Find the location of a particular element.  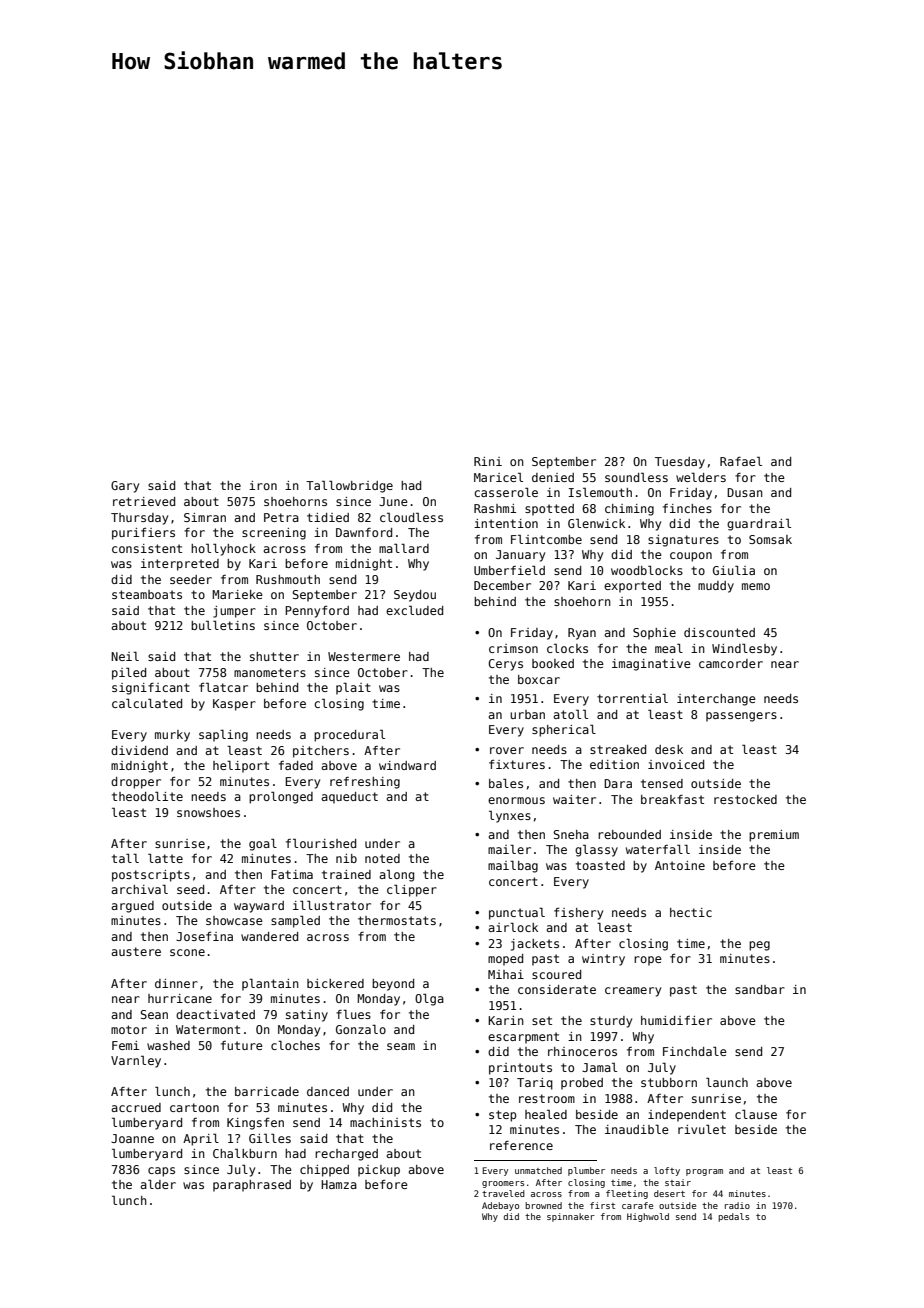

rope is located at coordinates (648, 961).
